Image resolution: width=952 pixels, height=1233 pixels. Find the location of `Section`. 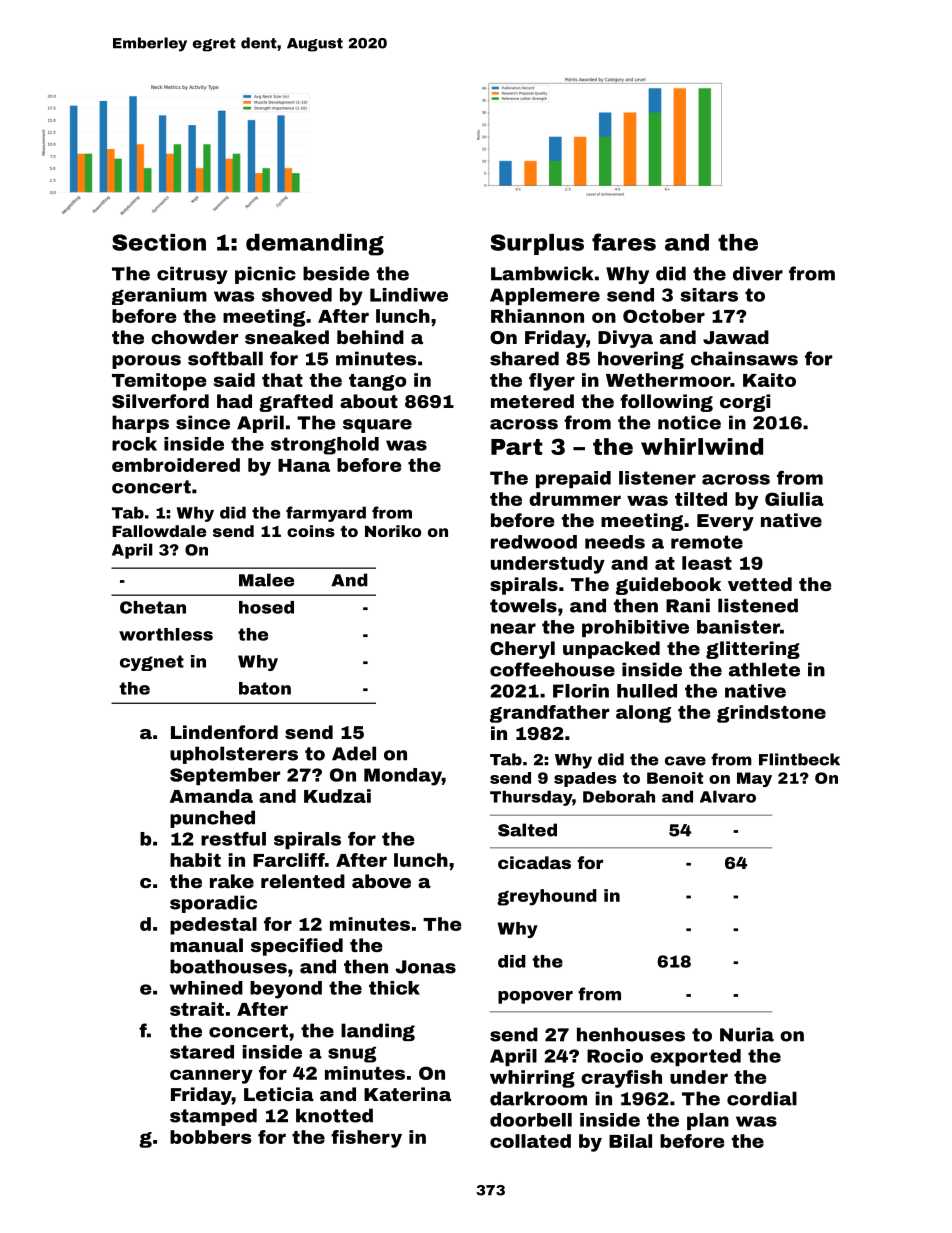

Section is located at coordinates (159, 242).
